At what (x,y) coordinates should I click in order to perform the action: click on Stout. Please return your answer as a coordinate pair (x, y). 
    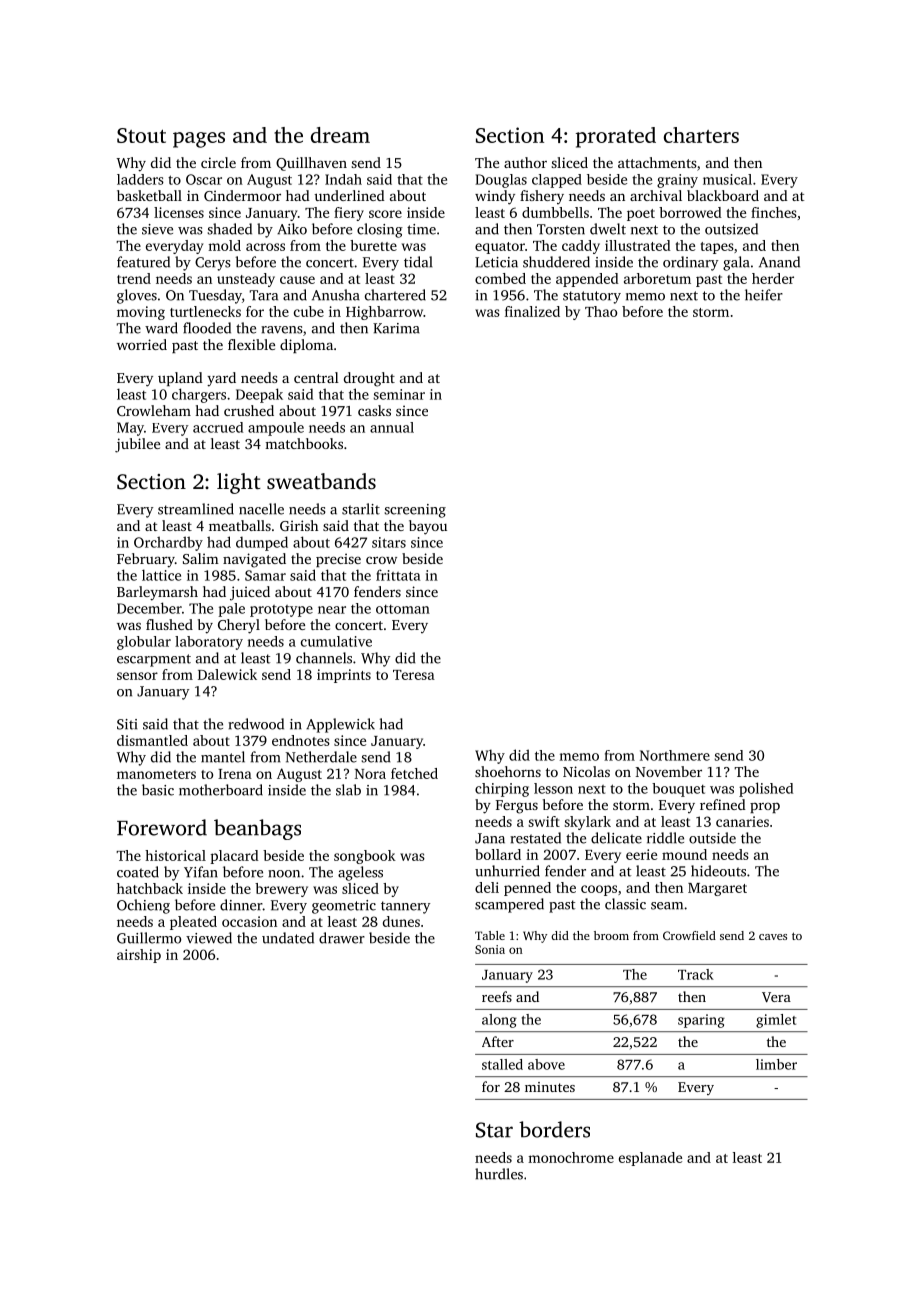
    Looking at the image, I should click on (141, 135).
